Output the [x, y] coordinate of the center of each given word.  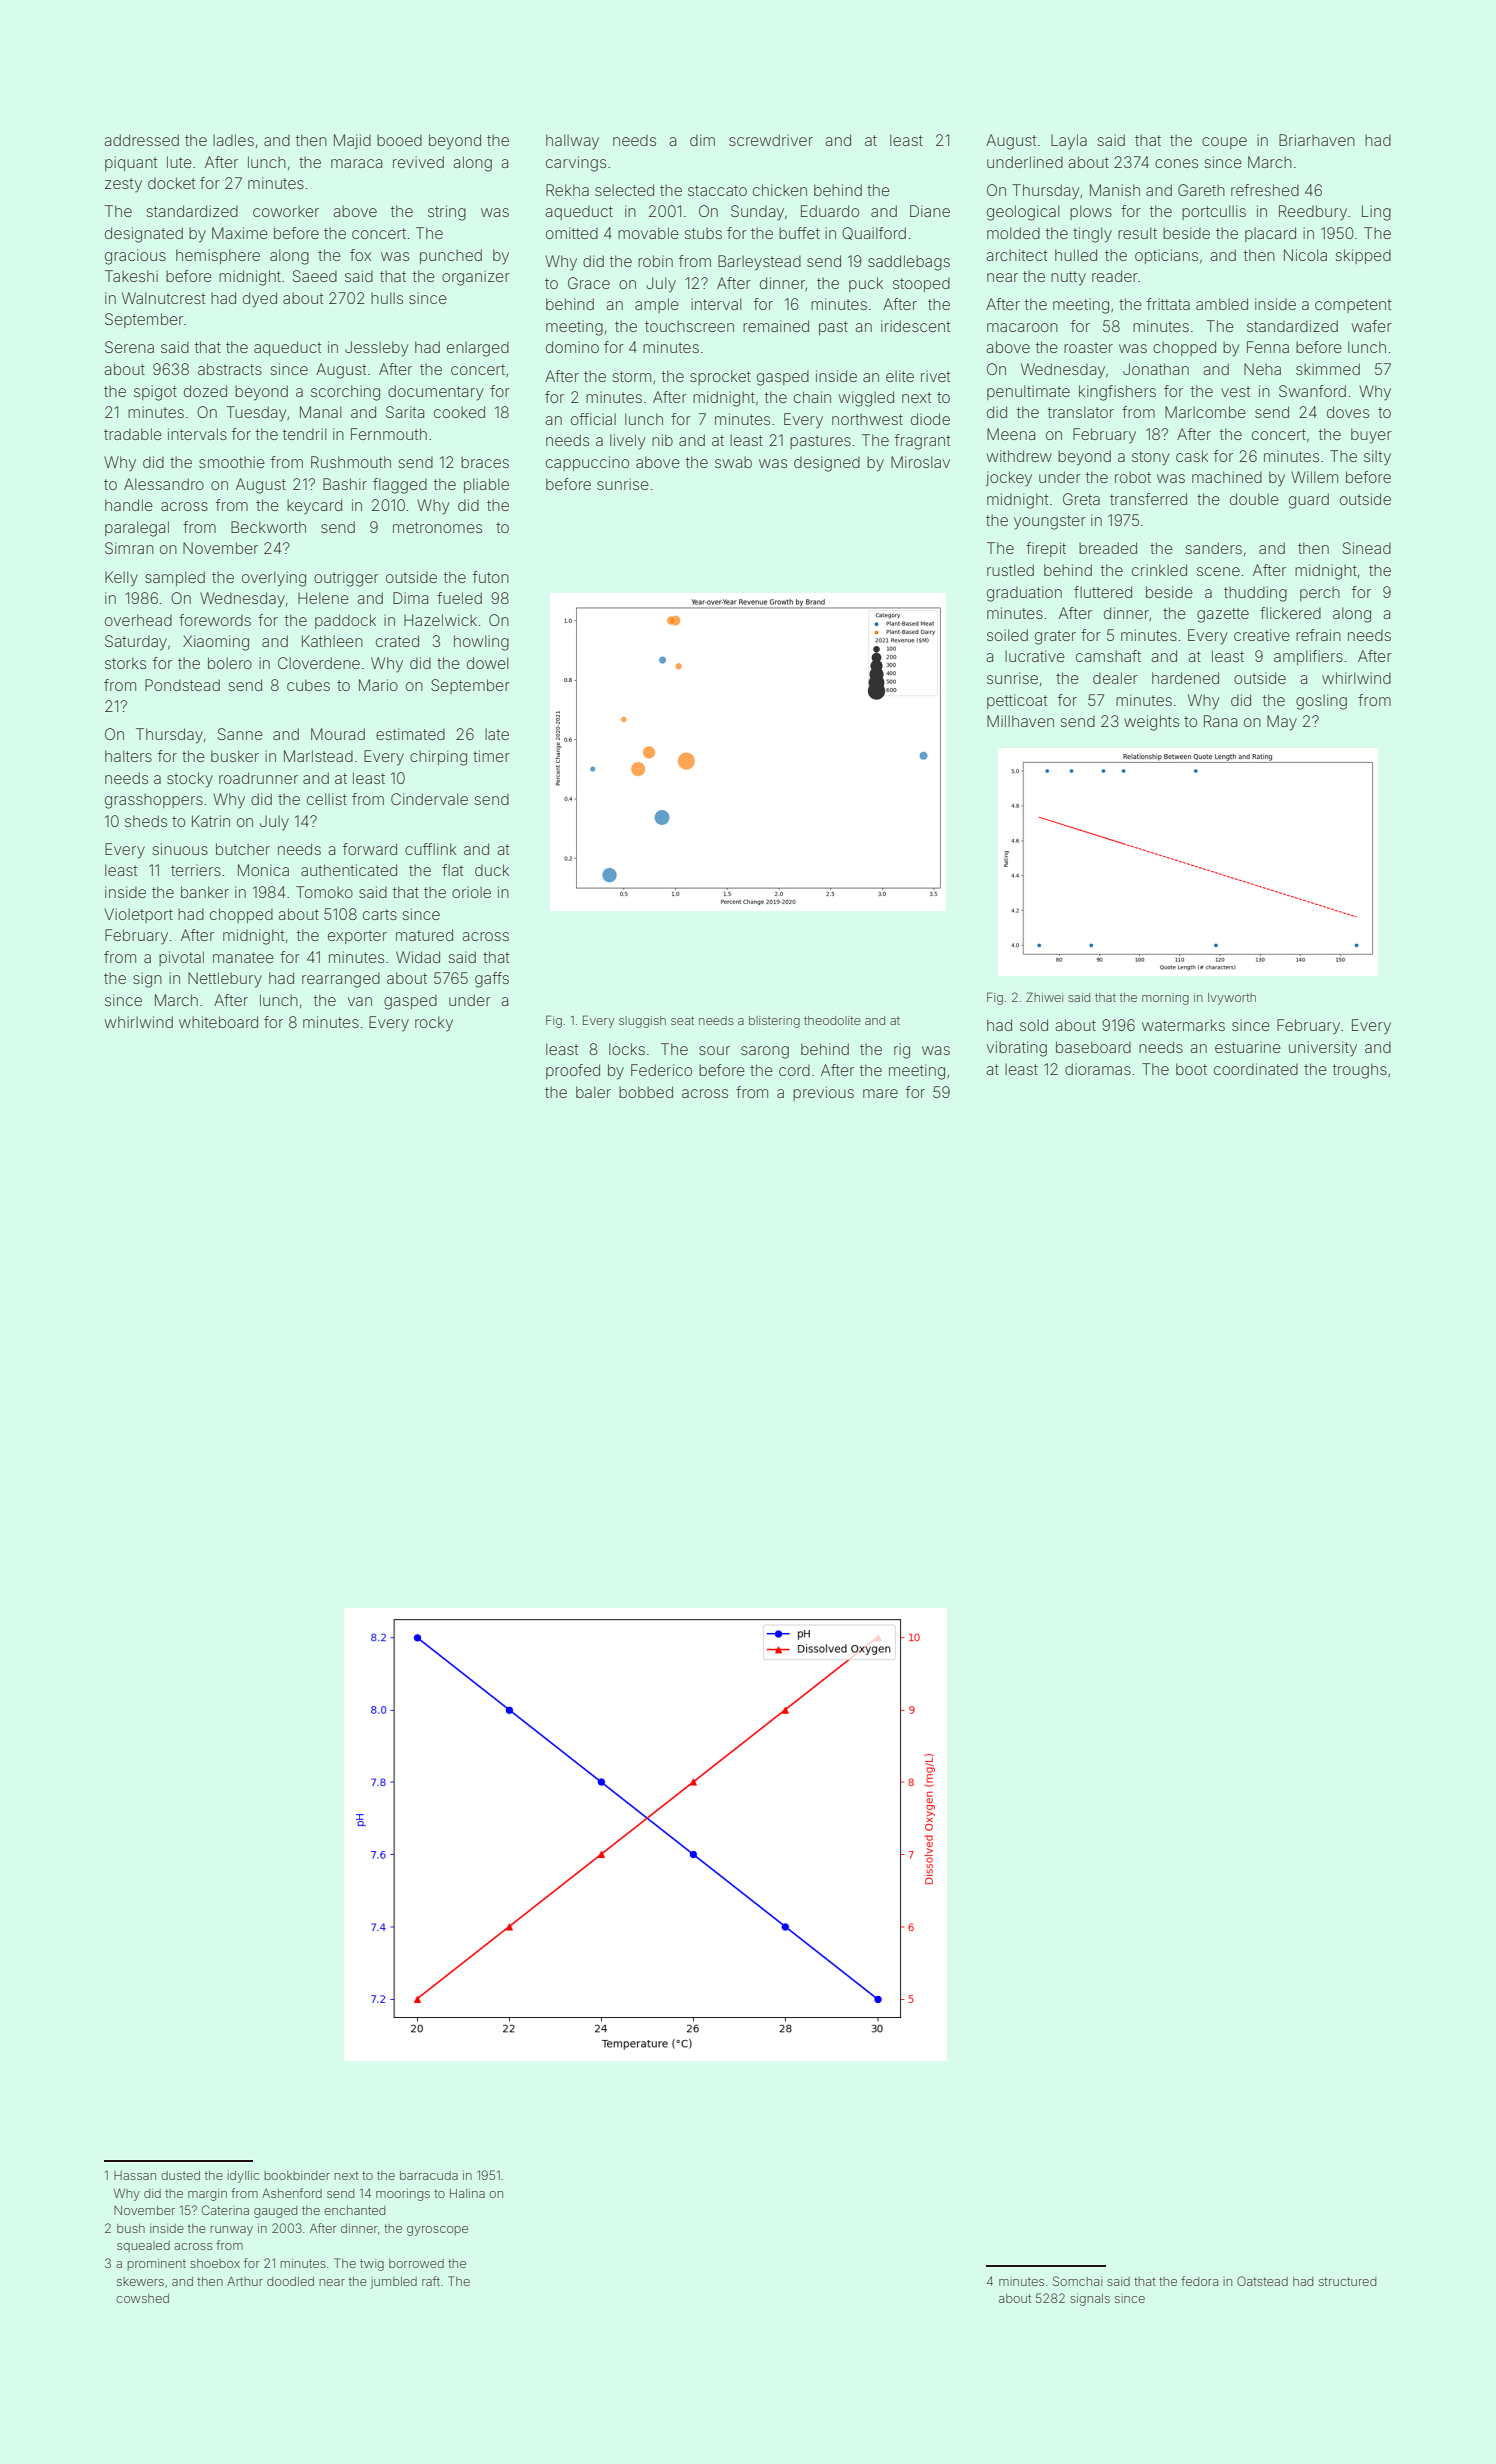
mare [880, 1093]
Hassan [135, 2175]
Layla [1069, 141]
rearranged [341, 980]
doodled [290, 2281]
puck [866, 284]
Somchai [1077, 2281]
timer [491, 756]
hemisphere [218, 256]
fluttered [1103, 592]
